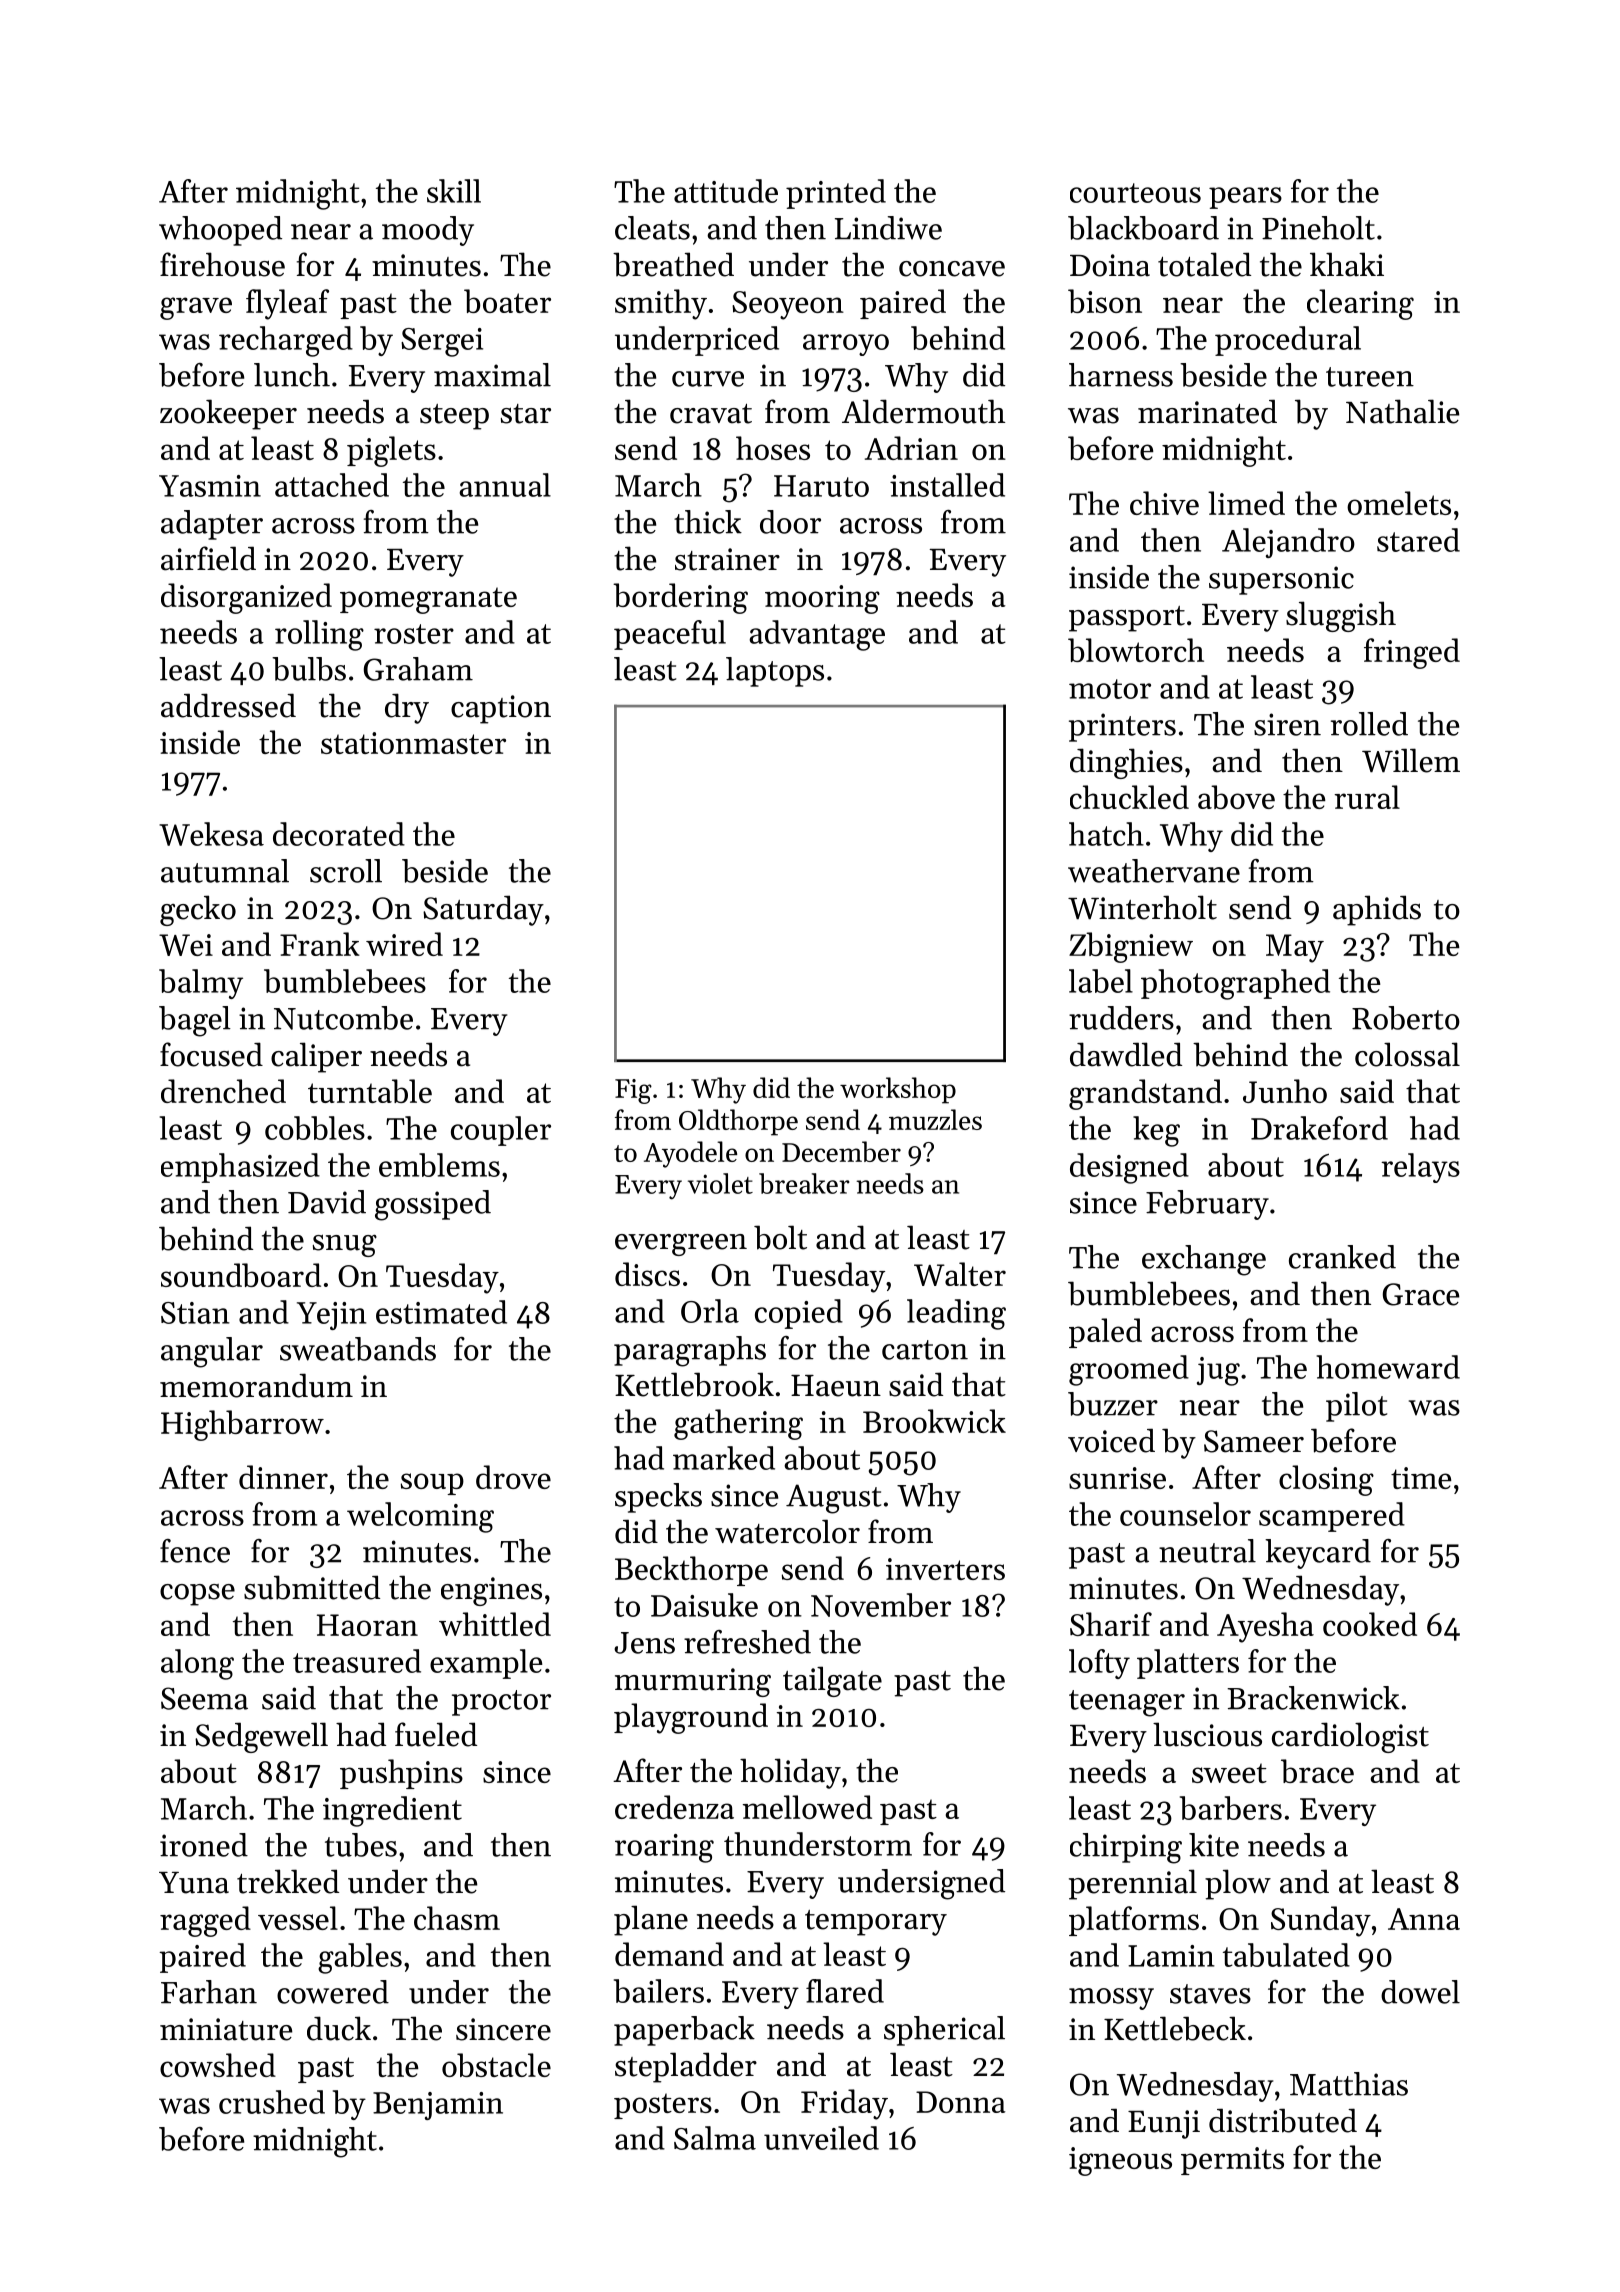 The width and height of the screenshot is (1620, 2292). Describe the element at coordinates (1318, 1554) in the screenshot. I see `keycard` at that location.
